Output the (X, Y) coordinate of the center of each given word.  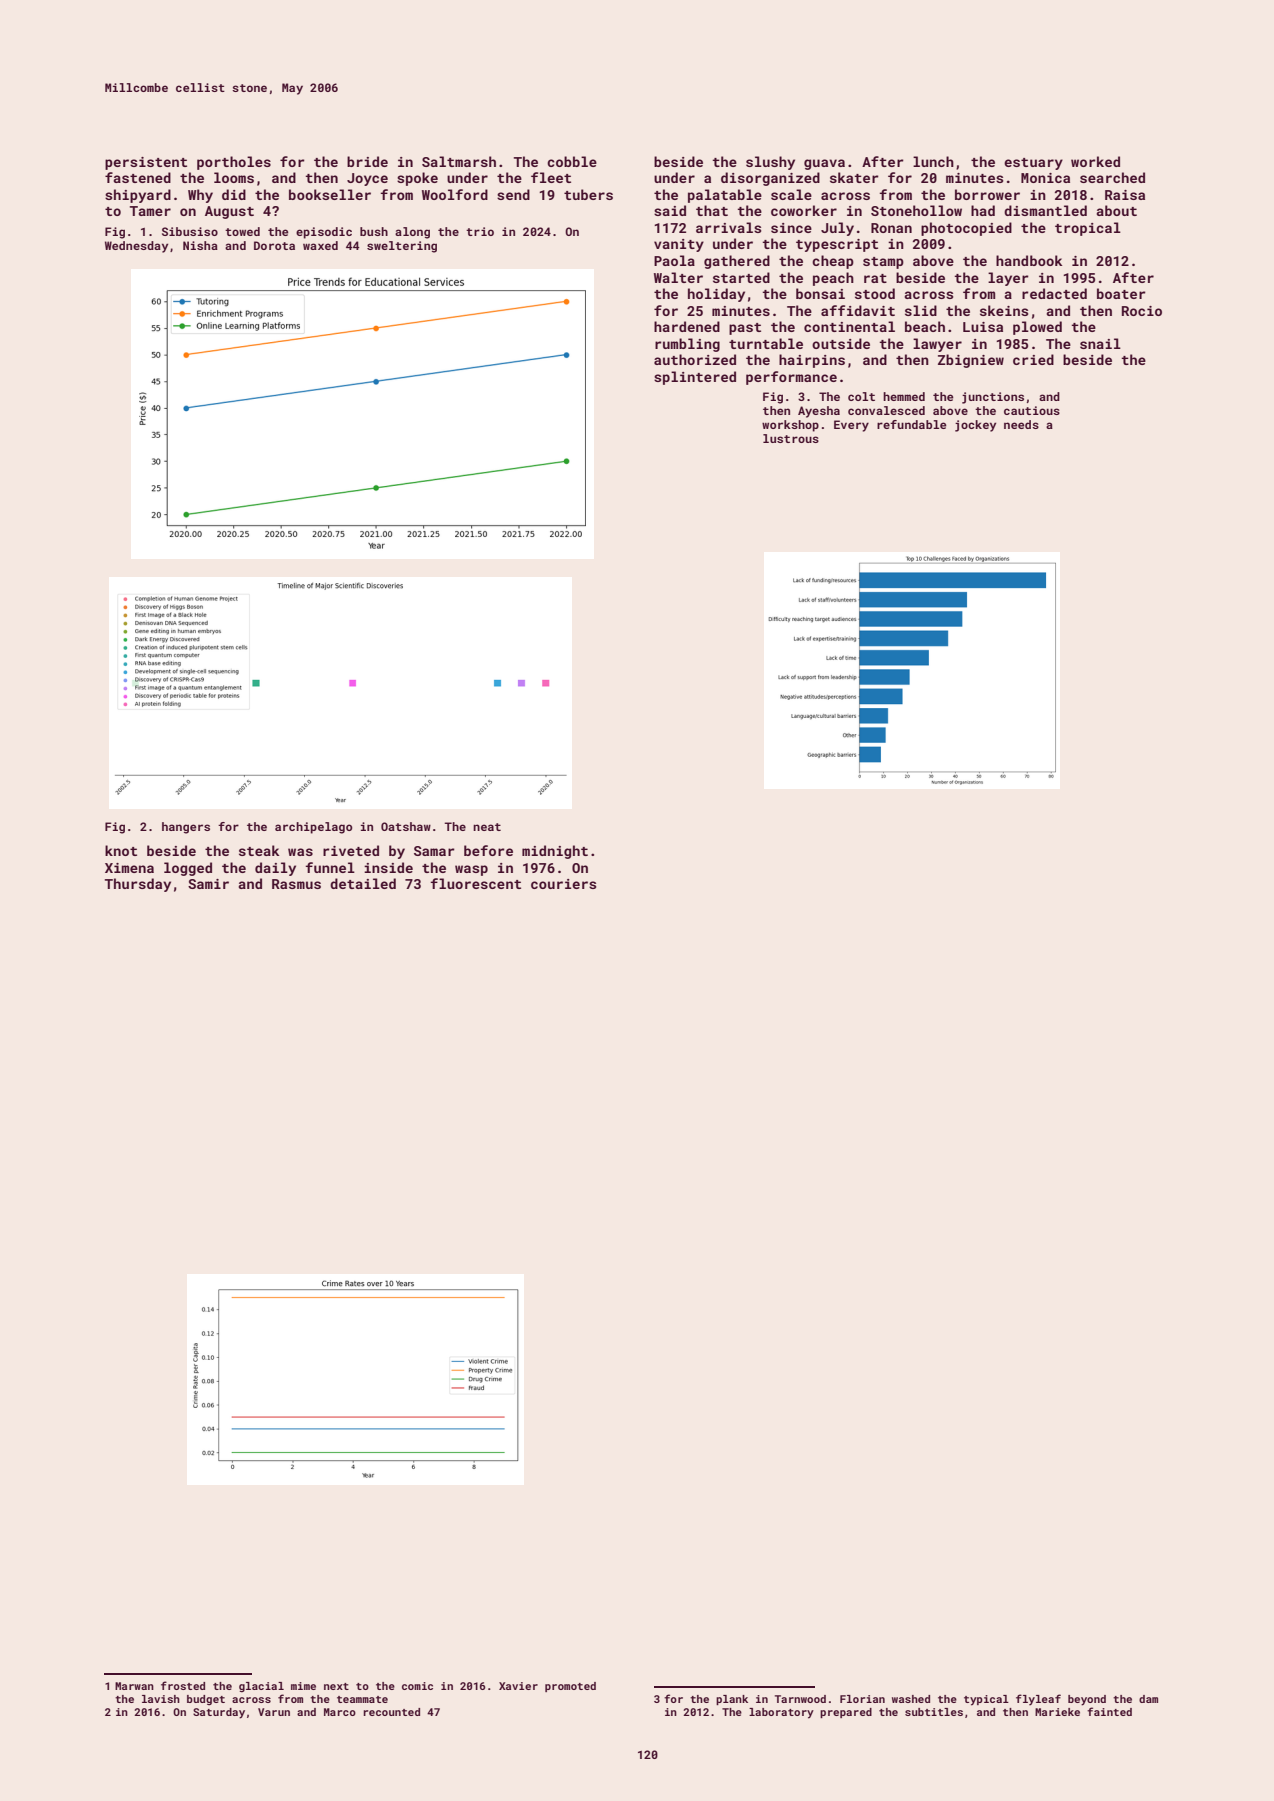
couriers (563, 884)
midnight (555, 852)
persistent (146, 163)
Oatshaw (406, 826)
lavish (161, 1699)
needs (1021, 424)
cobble (572, 161)
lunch (933, 161)
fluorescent (476, 883)
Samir (208, 884)
